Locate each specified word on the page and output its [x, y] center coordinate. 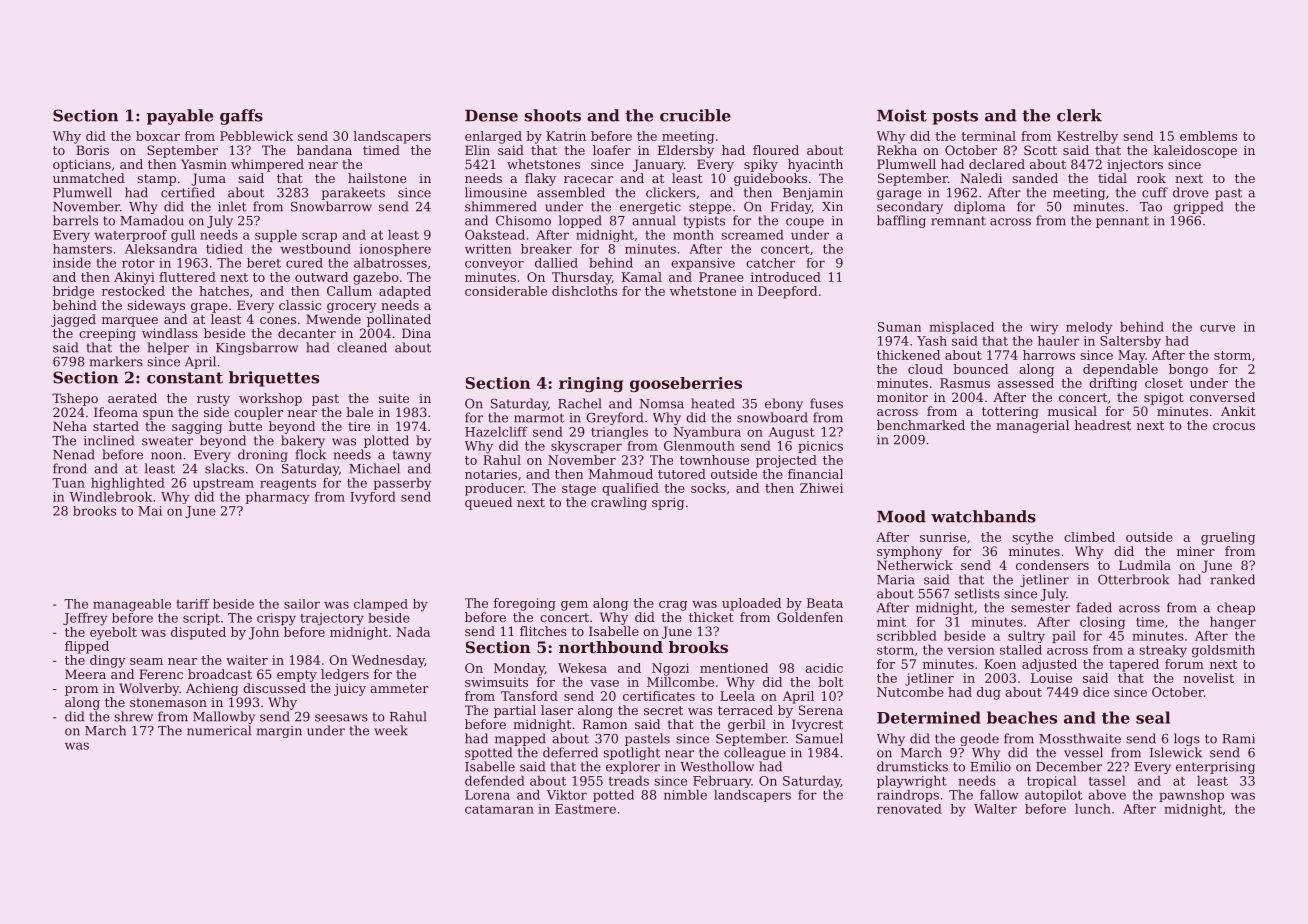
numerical [219, 730]
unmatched [89, 178]
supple [276, 236]
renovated [909, 809]
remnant [958, 221]
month [693, 235]
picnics [820, 447]
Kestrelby [1087, 137]
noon [166, 456]
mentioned [734, 668]
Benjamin [813, 194]
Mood [901, 516]
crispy [276, 619]
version [971, 650]
